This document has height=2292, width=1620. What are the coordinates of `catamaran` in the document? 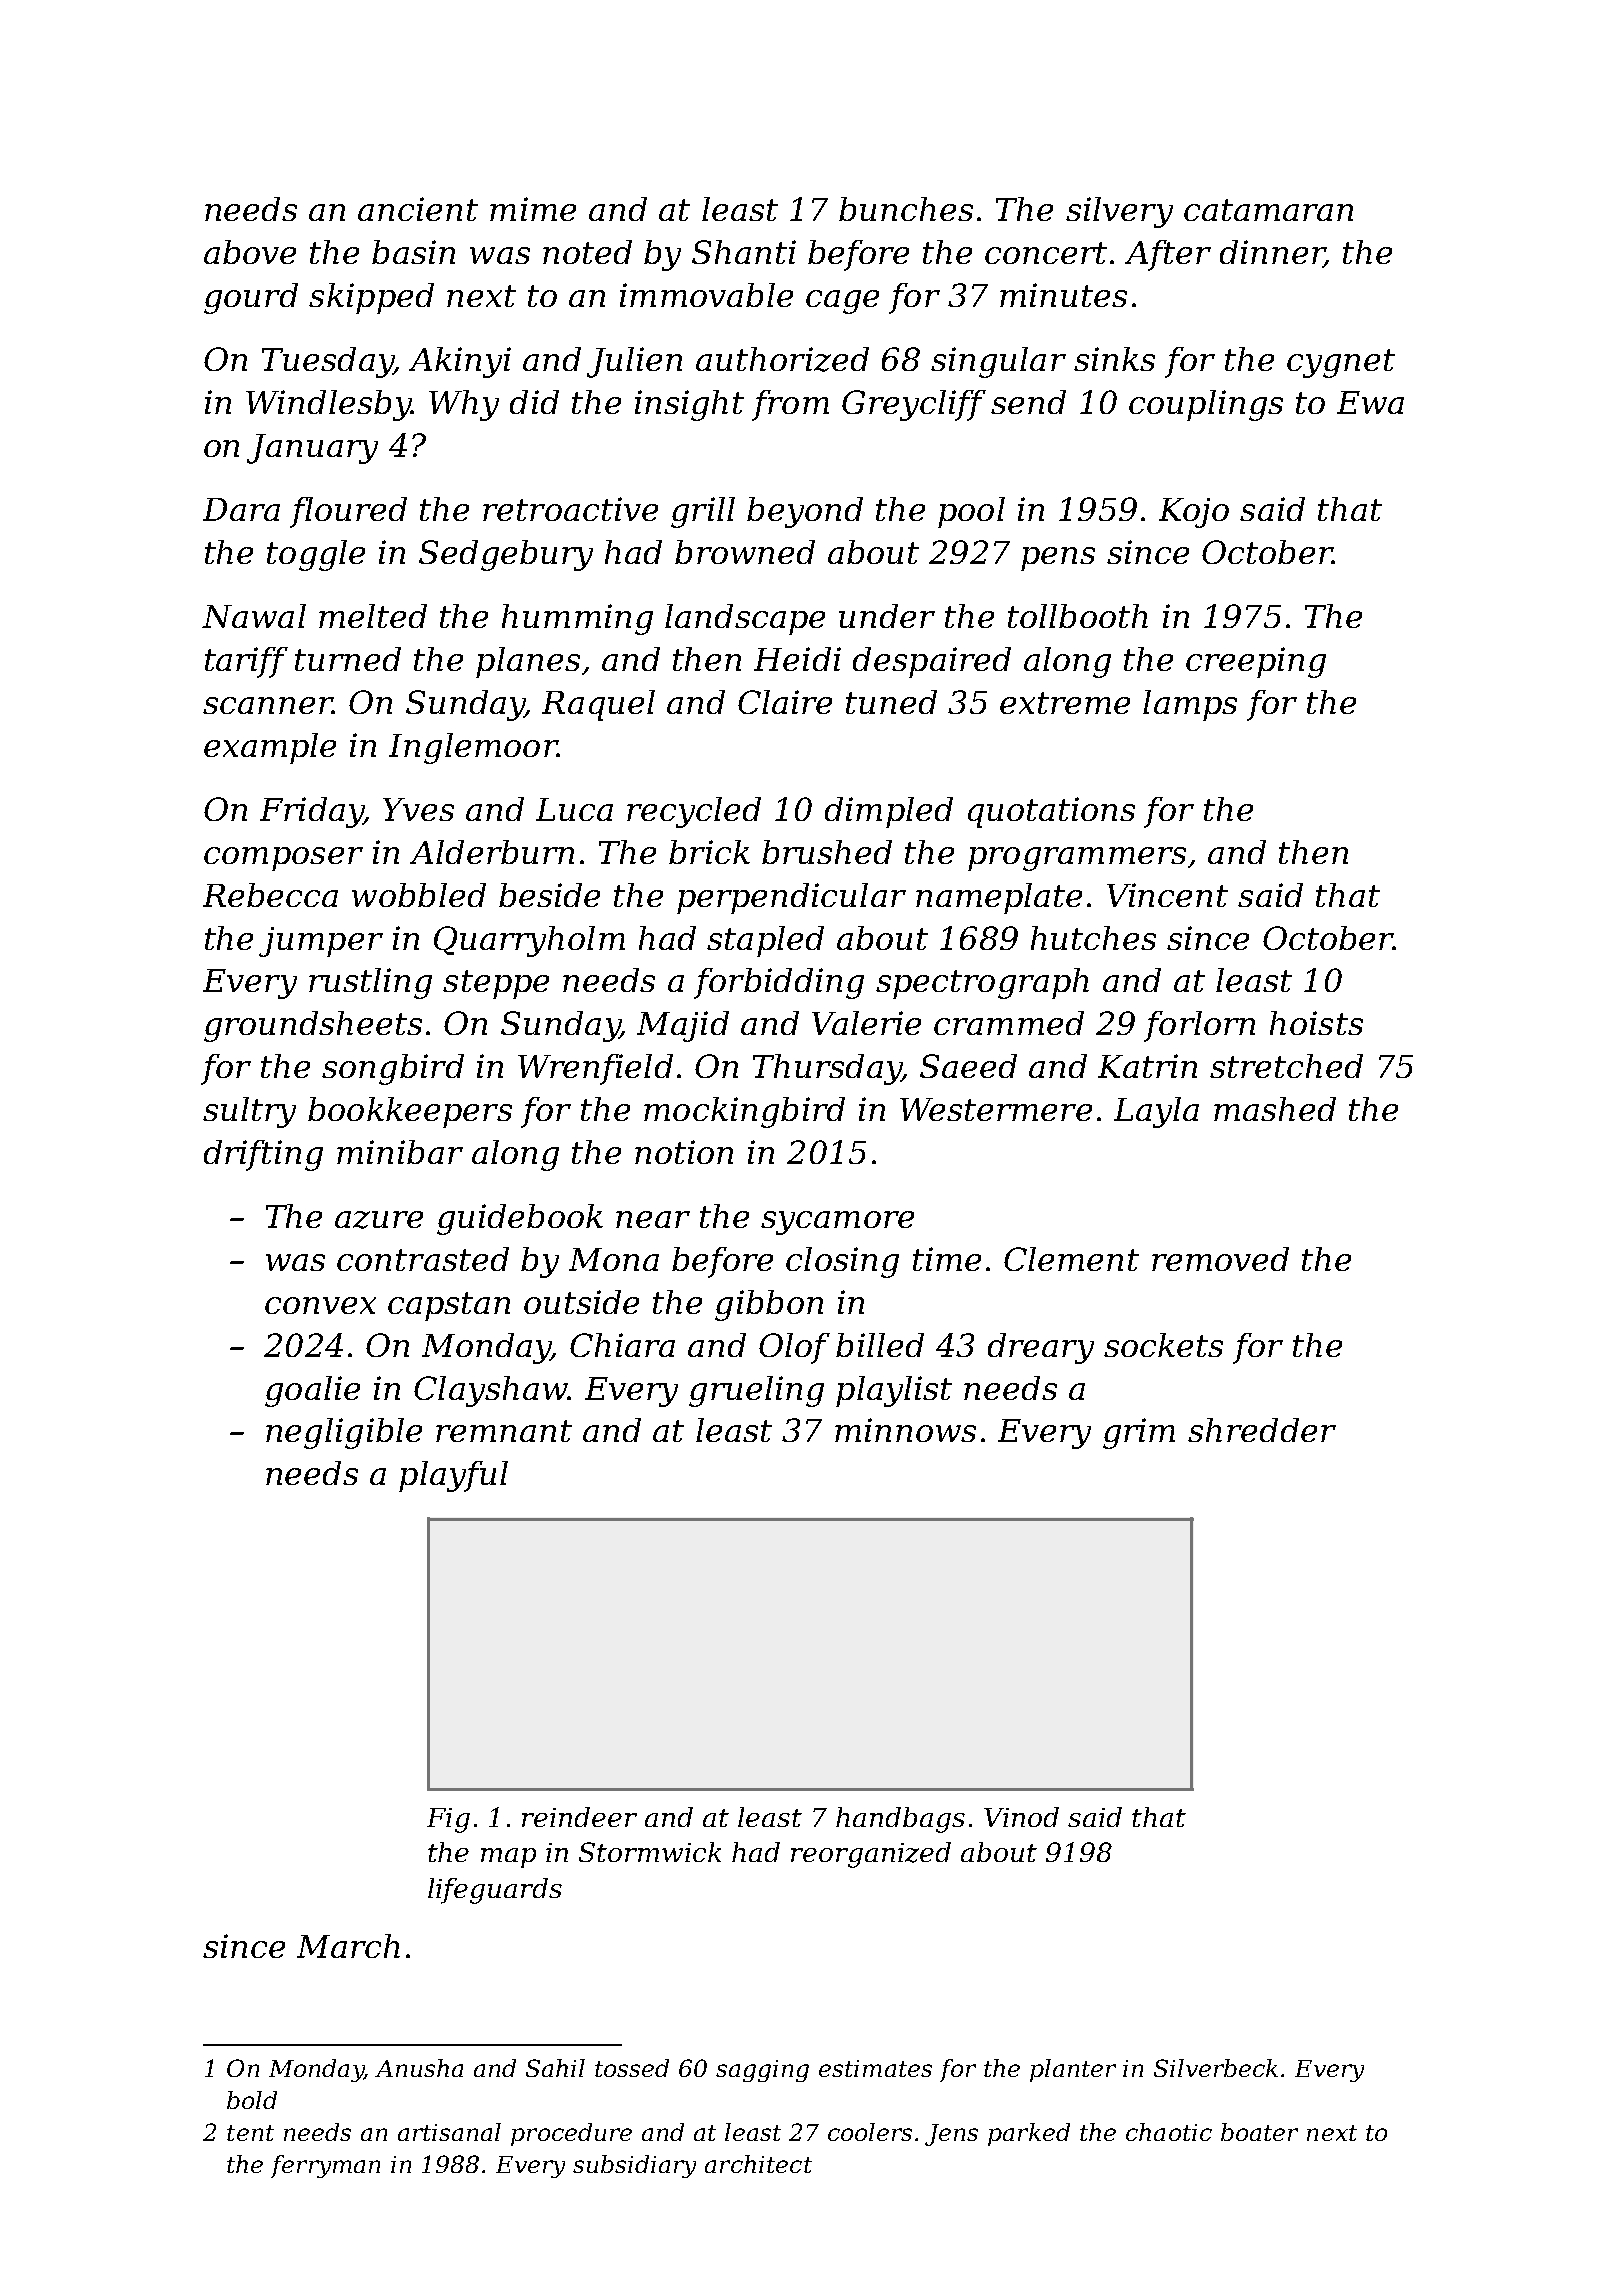 It's located at (1268, 210).
